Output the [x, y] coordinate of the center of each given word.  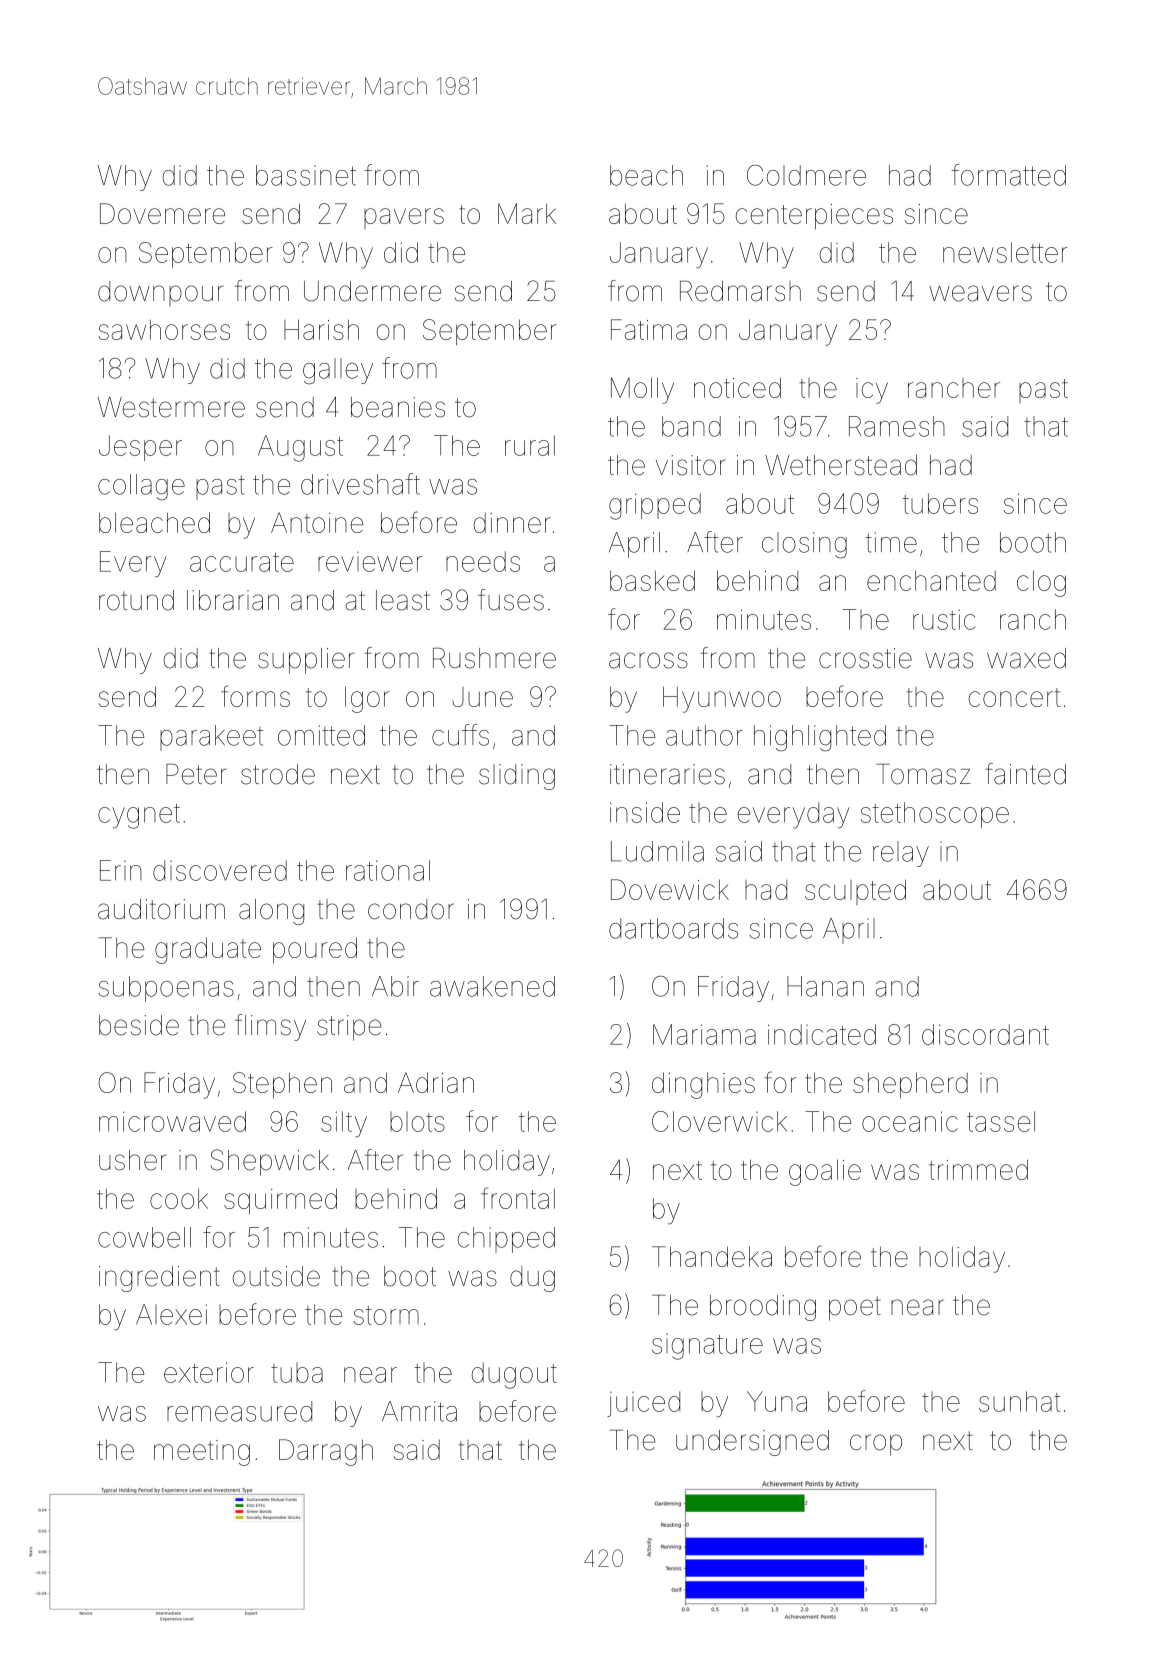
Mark [527, 213]
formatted [1009, 175]
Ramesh [897, 426]
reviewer [370, 562]
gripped [655, 506]
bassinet [306, 175]
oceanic [910, 1121]
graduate [208, 950]
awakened [492, 986]
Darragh [326, 1452]
